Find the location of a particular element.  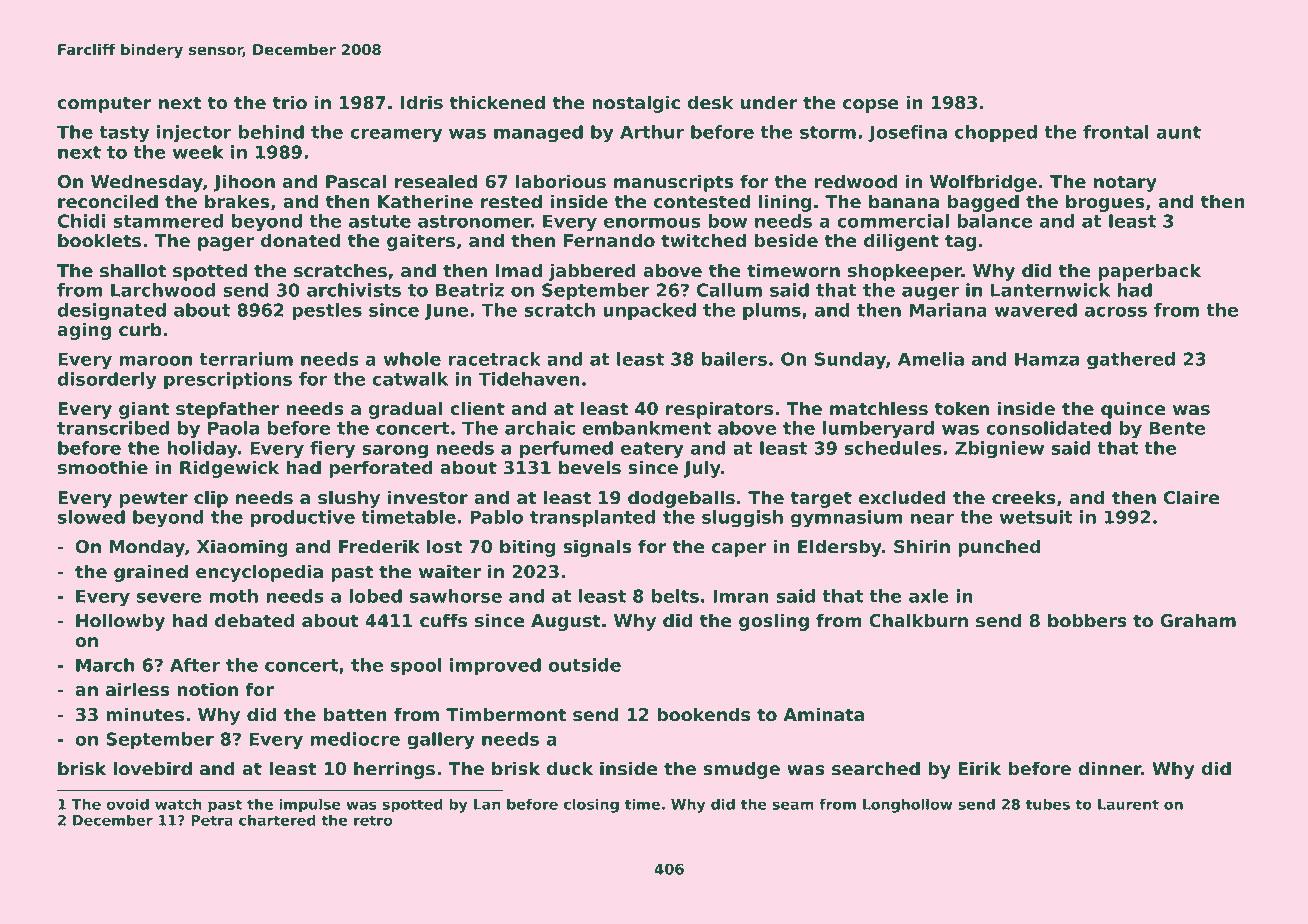

manuscripts is located at coordinates (674, 183).
